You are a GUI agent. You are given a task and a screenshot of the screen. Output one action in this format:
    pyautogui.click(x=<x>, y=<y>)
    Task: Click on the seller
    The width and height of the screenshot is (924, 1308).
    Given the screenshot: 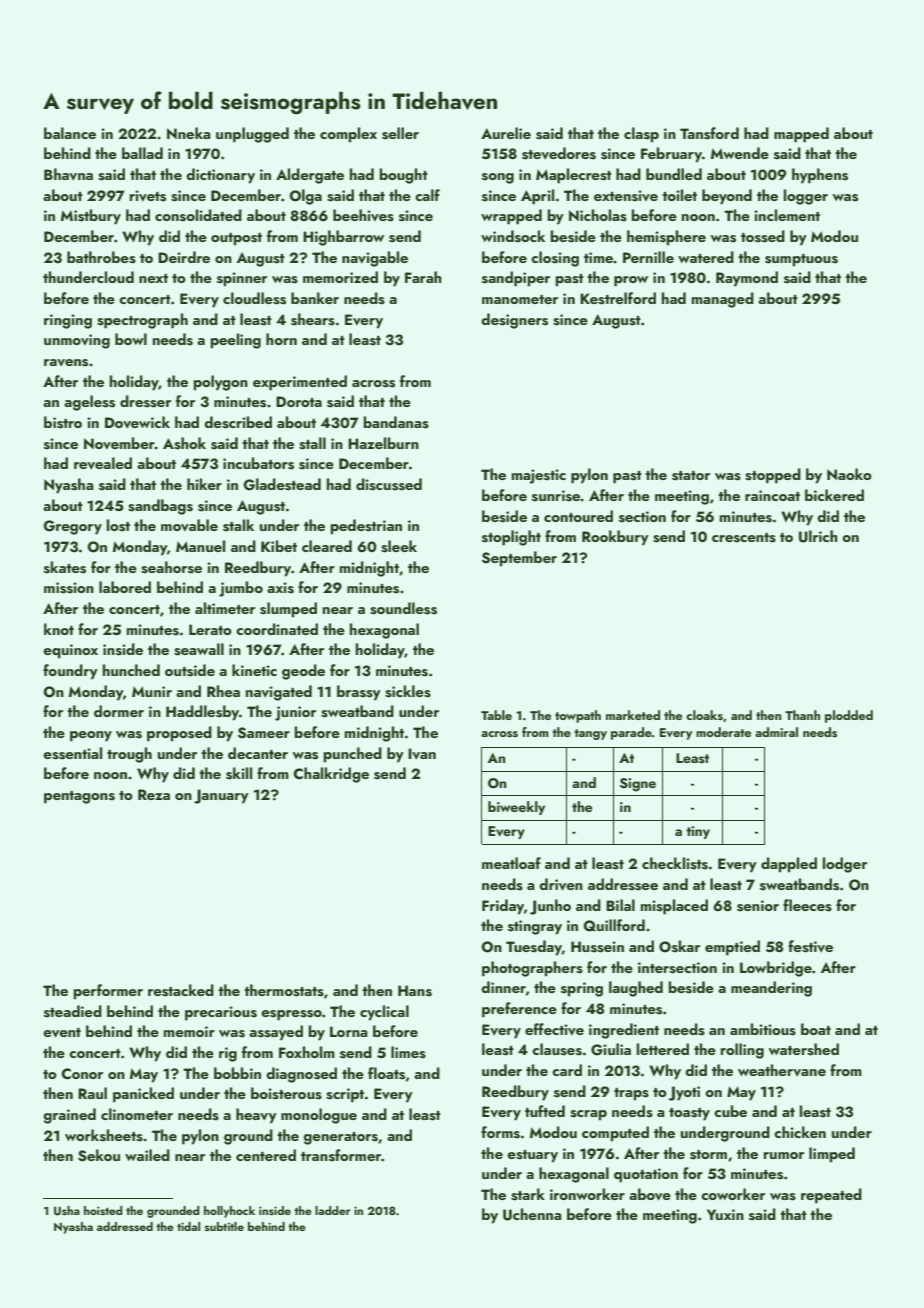 What is the action you would take?
    pyautogui.click(x=400, y=133)
